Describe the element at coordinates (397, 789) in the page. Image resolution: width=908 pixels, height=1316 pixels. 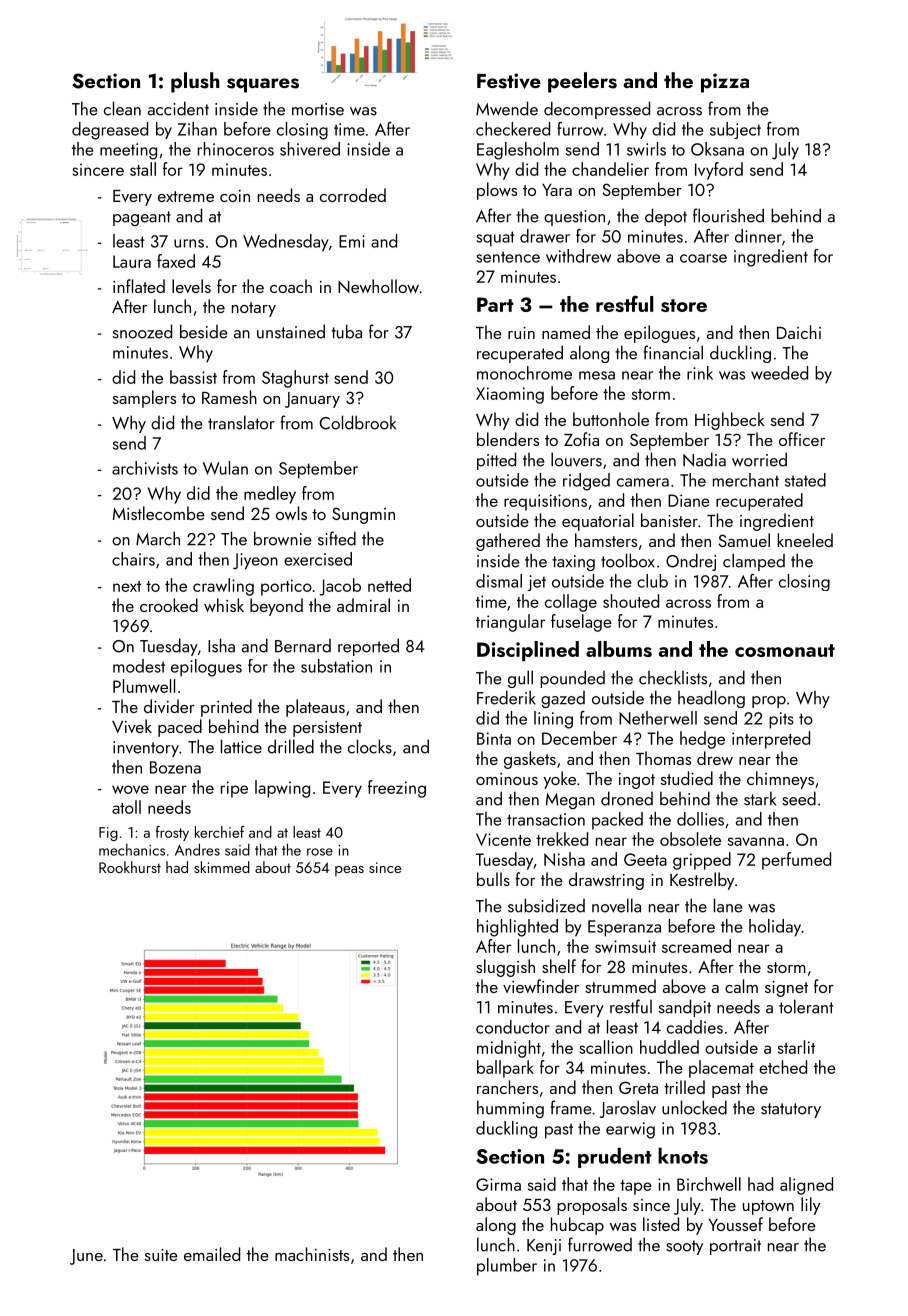
I see `freezing` at that location.
